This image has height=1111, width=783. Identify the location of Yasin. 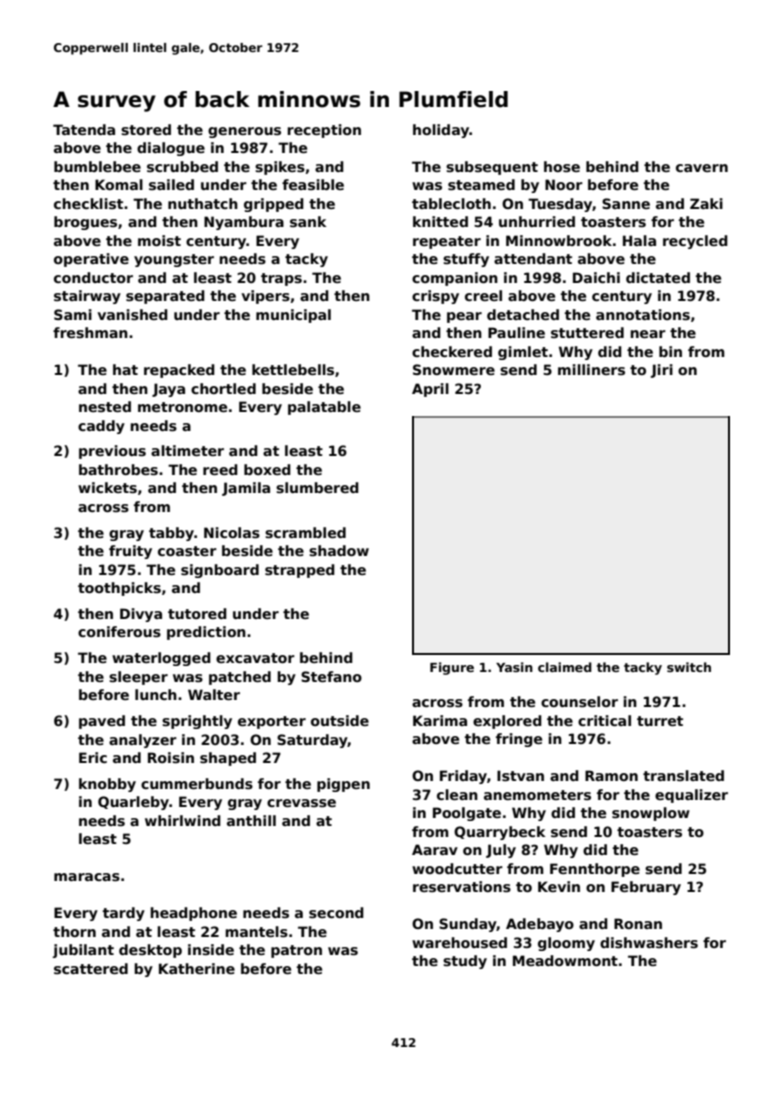
(514, 667).
